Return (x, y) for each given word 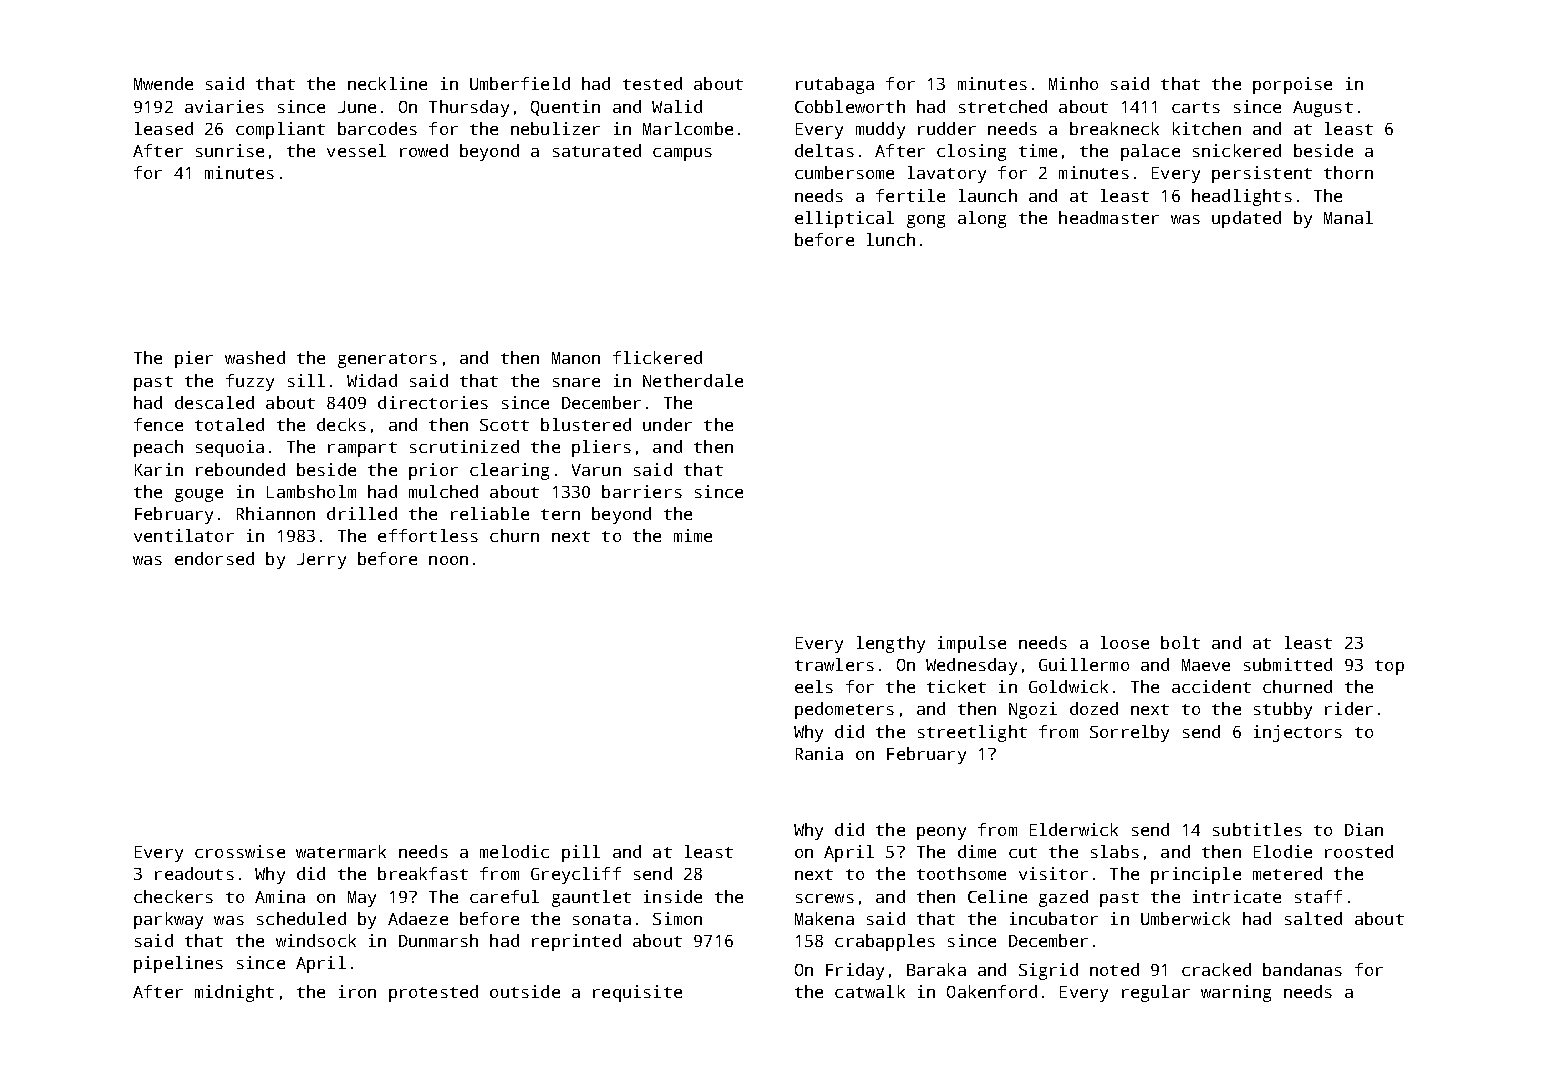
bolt (1180, 642)
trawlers (834, 664)
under (667, 424)
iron (357, 991)
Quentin (565, 108)
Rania (819, 753)
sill (306, 380)
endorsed (214, 558)
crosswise (240, 851)
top (1389, 667)
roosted (1359, 851)
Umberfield (520, 83)
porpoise (1292, 85)
